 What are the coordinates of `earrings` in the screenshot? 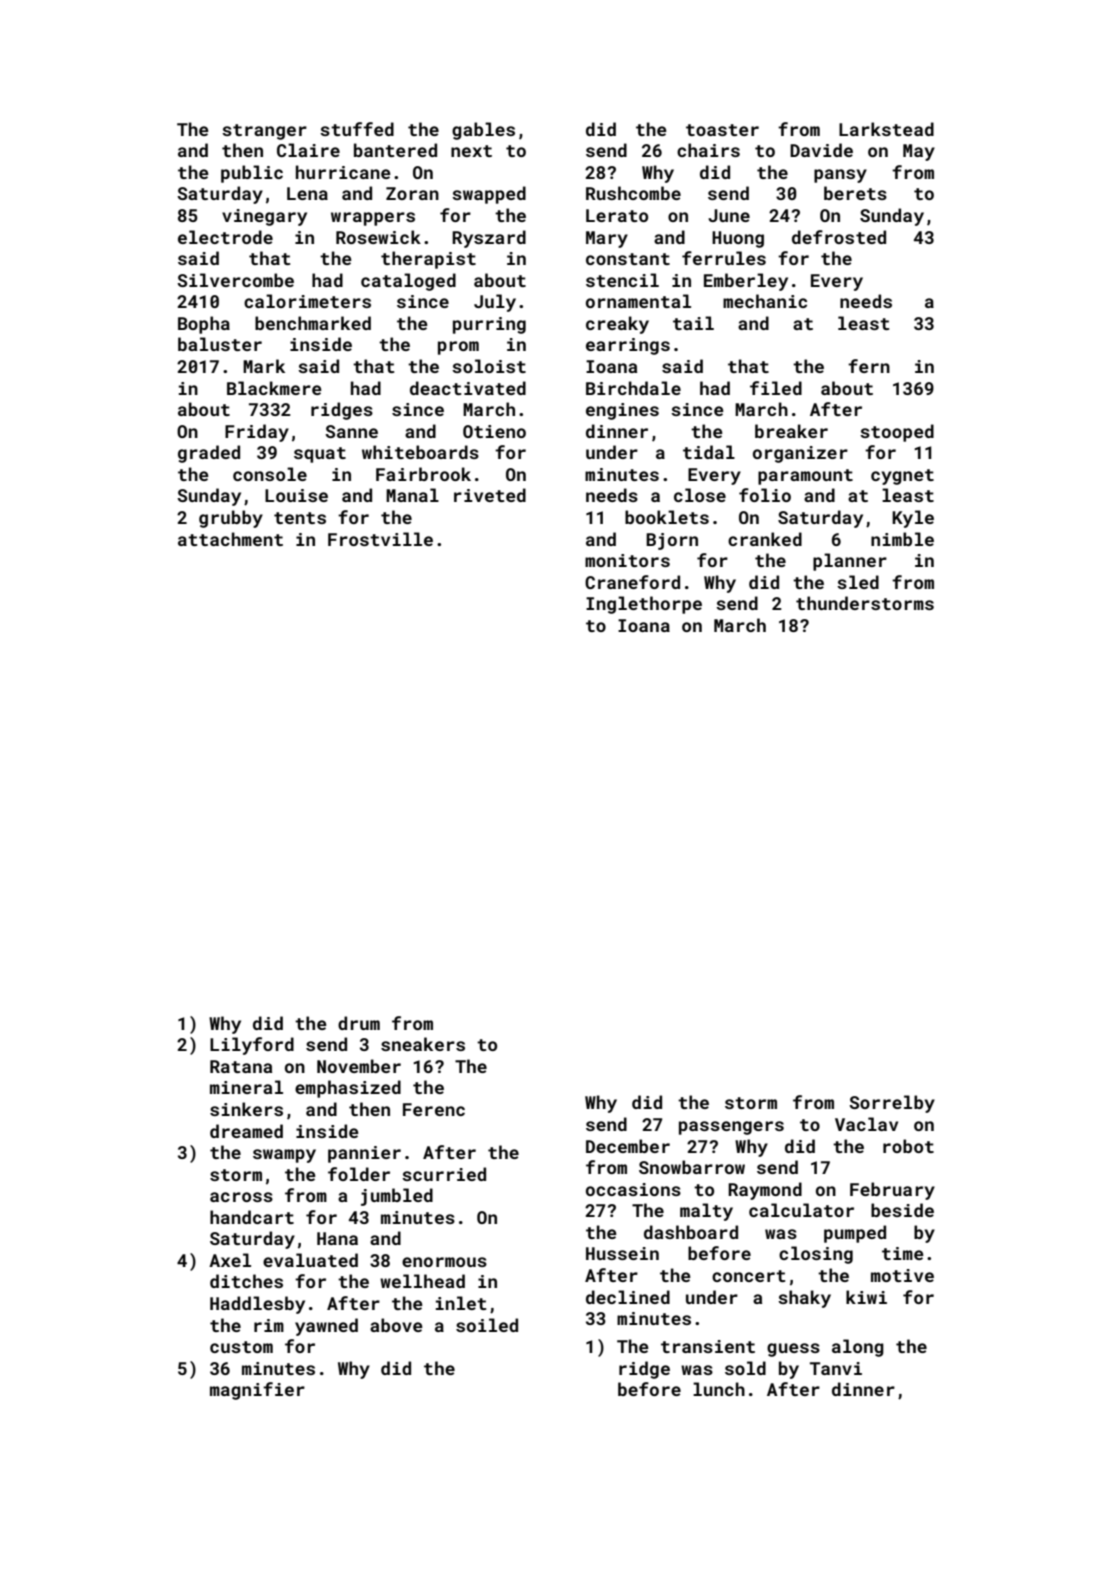 It's located at (628, 346).
